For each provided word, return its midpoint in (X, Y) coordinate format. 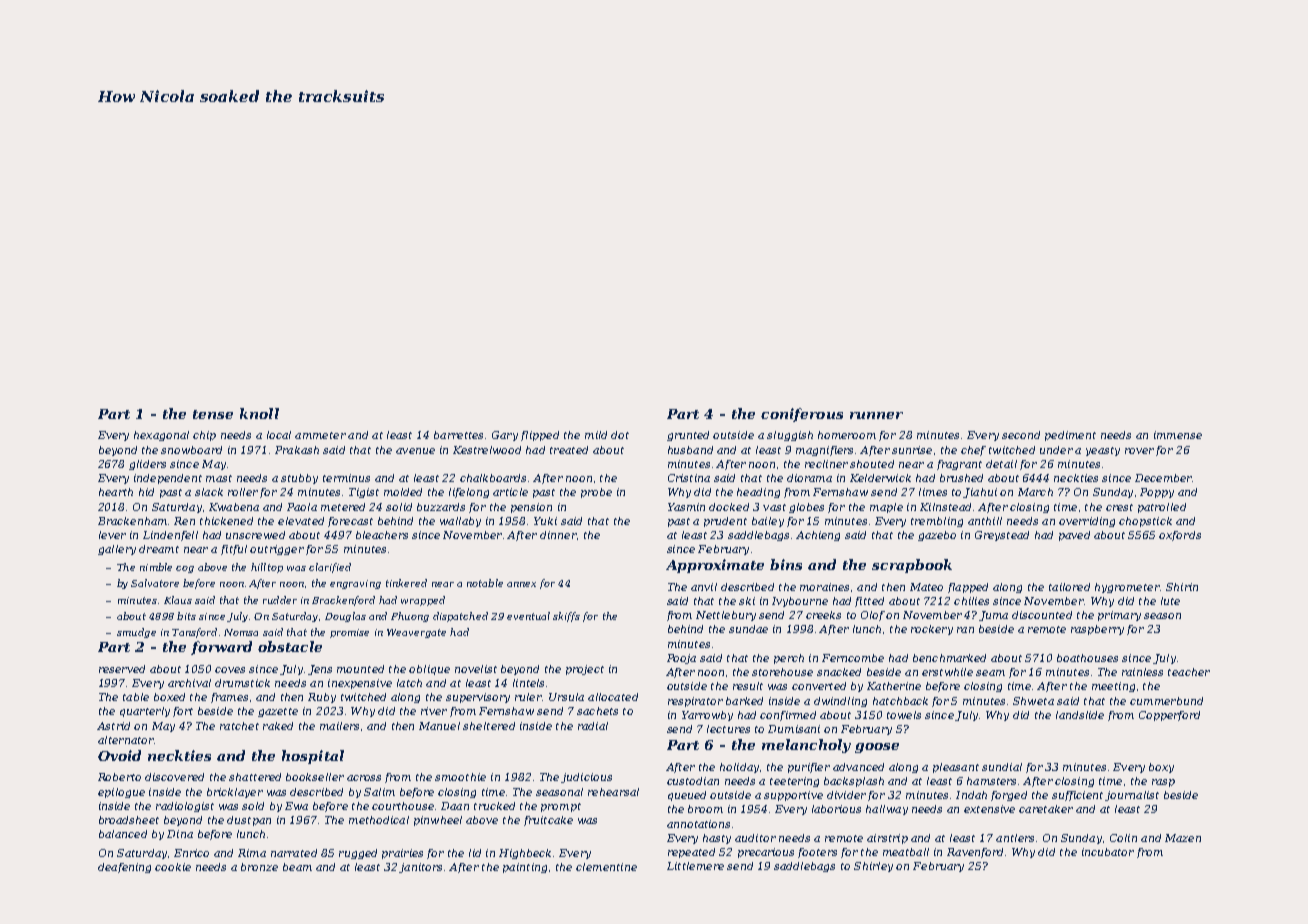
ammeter (320, 435)
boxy (1161, 768)
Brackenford (343, 601)
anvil (704, 587)
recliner (826, 464)
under (1056, 450)
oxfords (1180, 536)
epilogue (121, 793)
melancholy (806, 746)
